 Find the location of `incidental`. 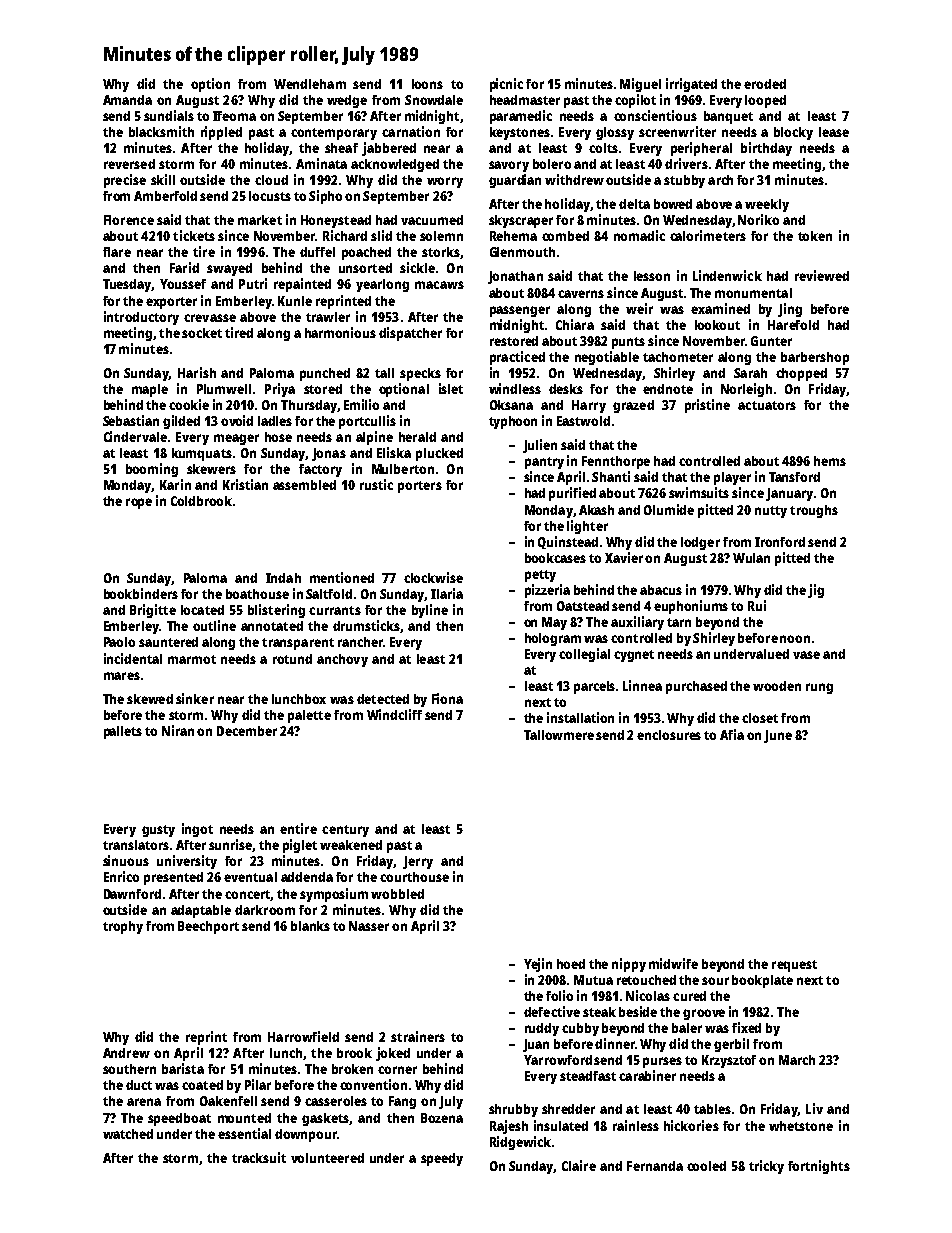

incidental is located at coordinates (133, 658).
